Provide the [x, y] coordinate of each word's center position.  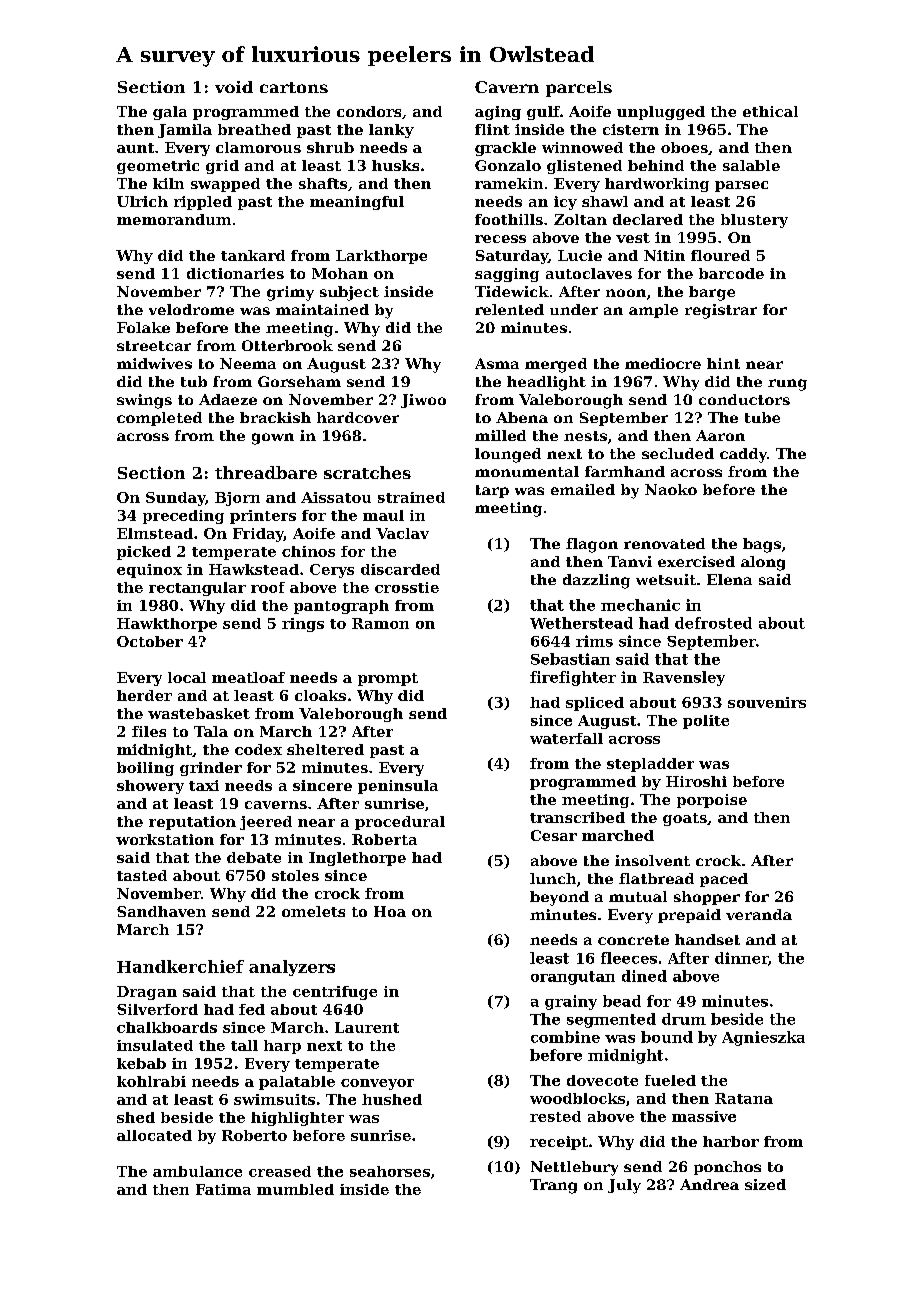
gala [170, 113]
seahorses [390, 1171]
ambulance [197, 1171]
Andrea [709, 1184]
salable [751, 165]
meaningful [357, 203]
